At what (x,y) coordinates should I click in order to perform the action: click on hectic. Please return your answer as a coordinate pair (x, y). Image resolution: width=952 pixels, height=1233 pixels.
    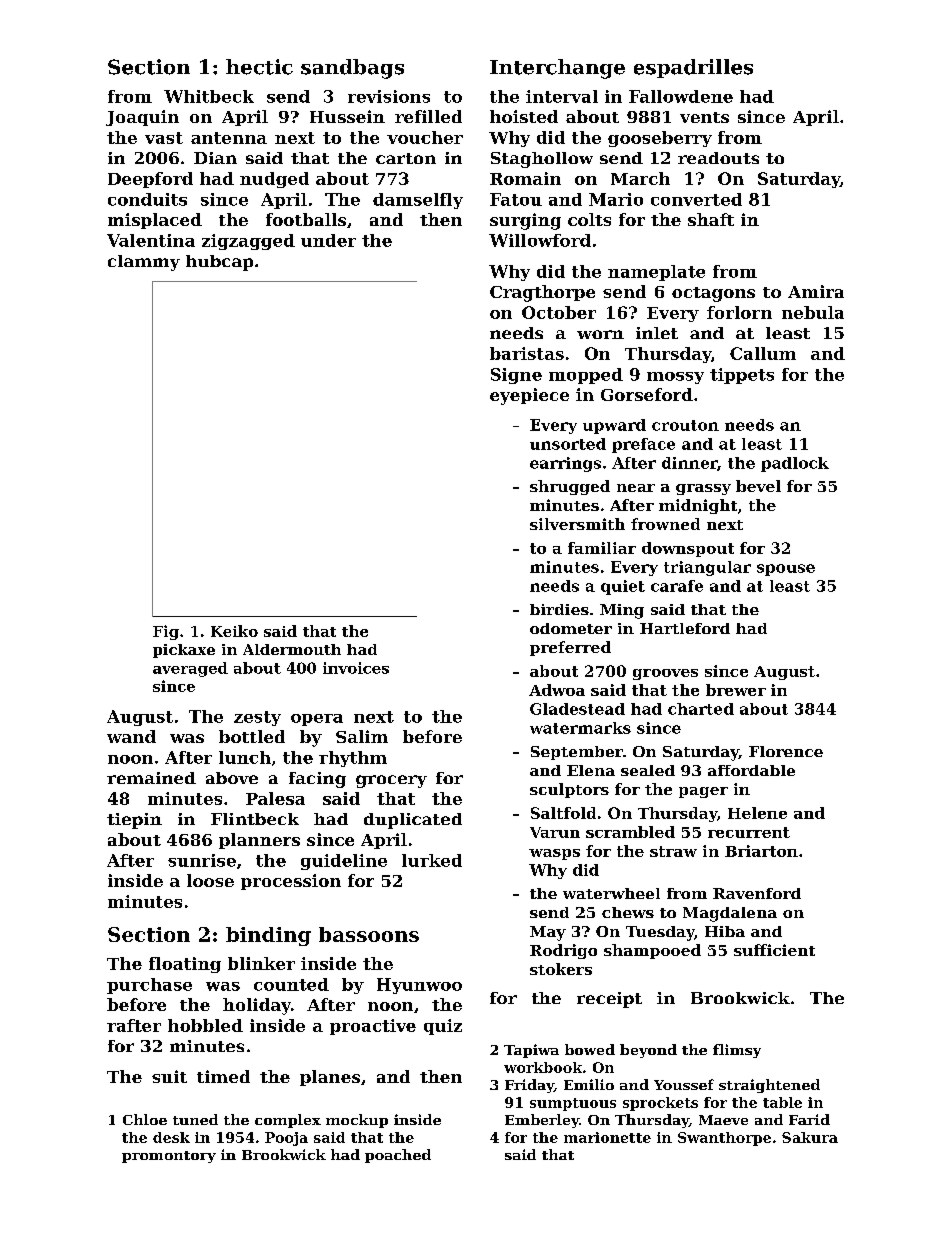
    Looking at the image, I should click on (259, 67).
